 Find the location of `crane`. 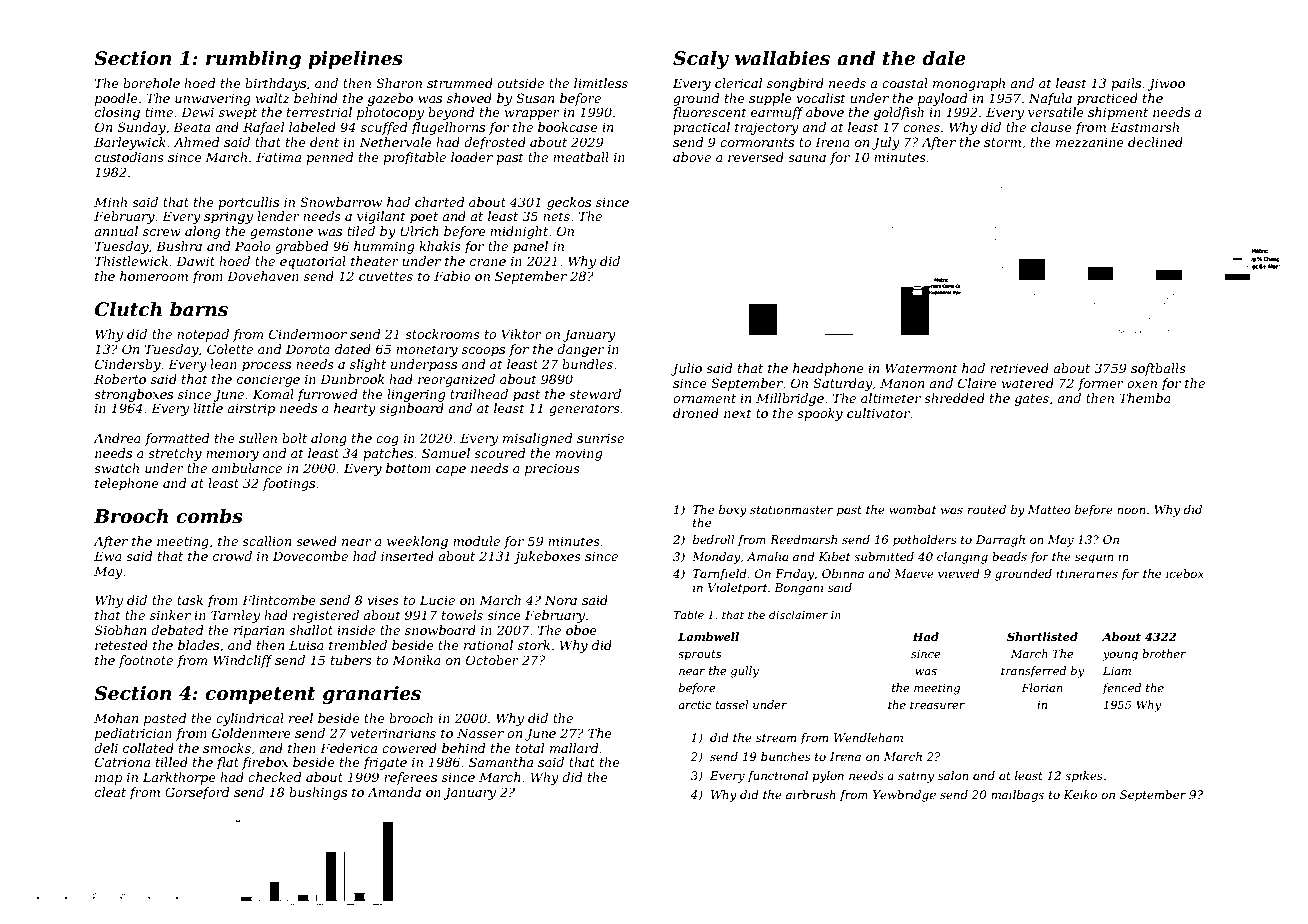

crane is located at coordinates (488, 262).
